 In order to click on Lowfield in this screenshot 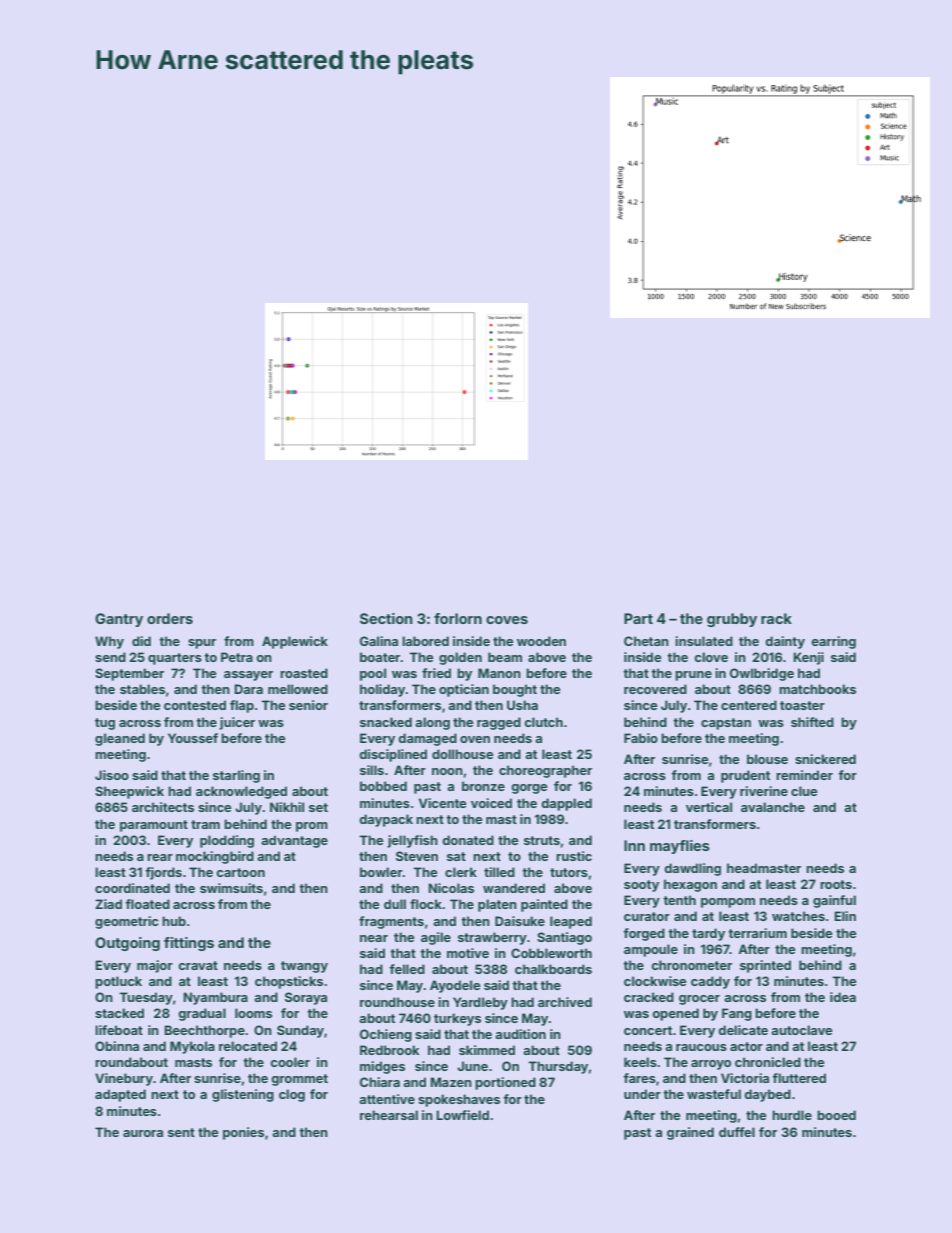, I will do `click(462, 1115)`.
